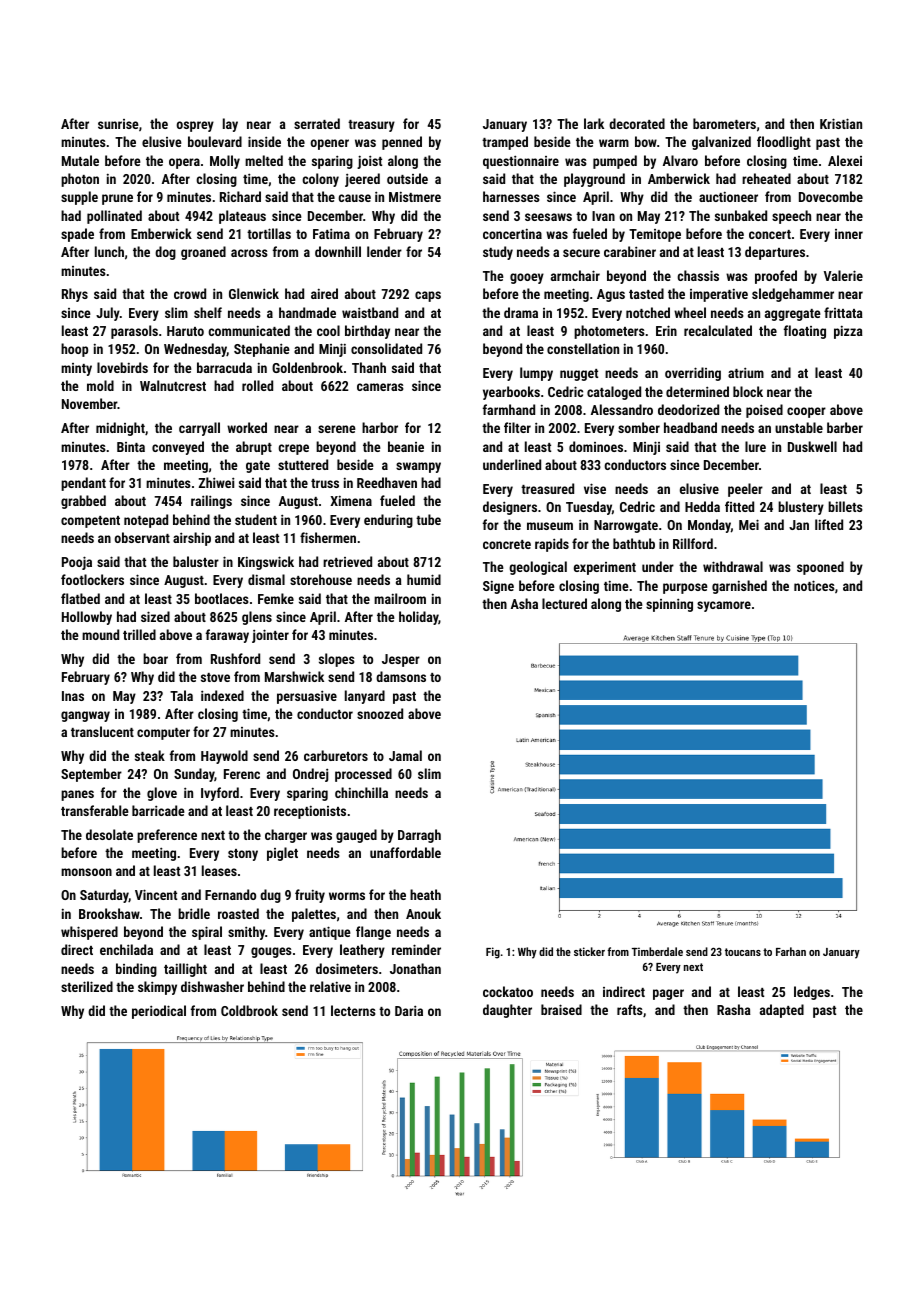 This screenshot has width=924, height=1308. I want to click on receptionists, so click(310, 812).
